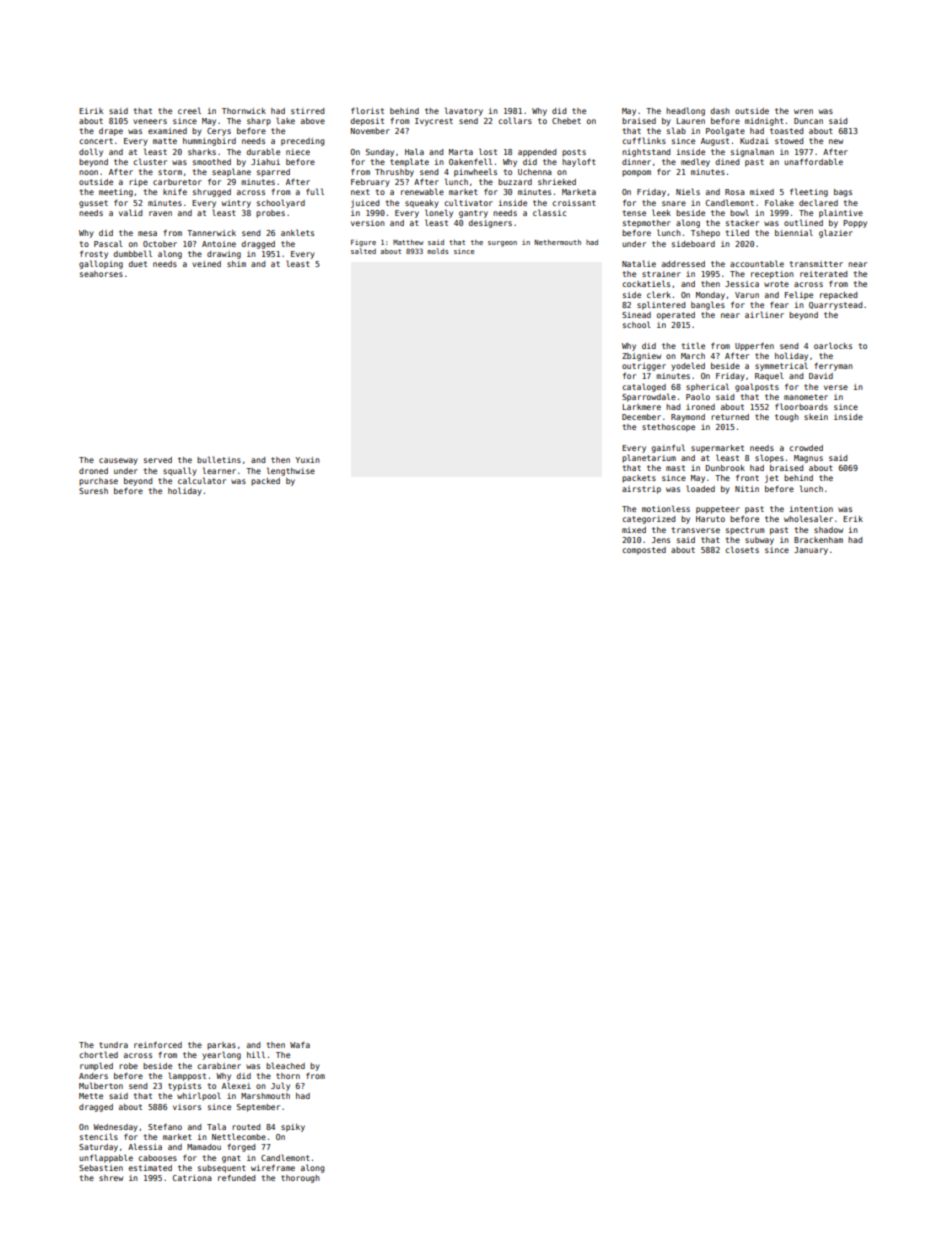 The width and height of the page is (952, 1233). Describe the element at coordinates (307, 460) in the page. I see `Yuxin` at that location.
